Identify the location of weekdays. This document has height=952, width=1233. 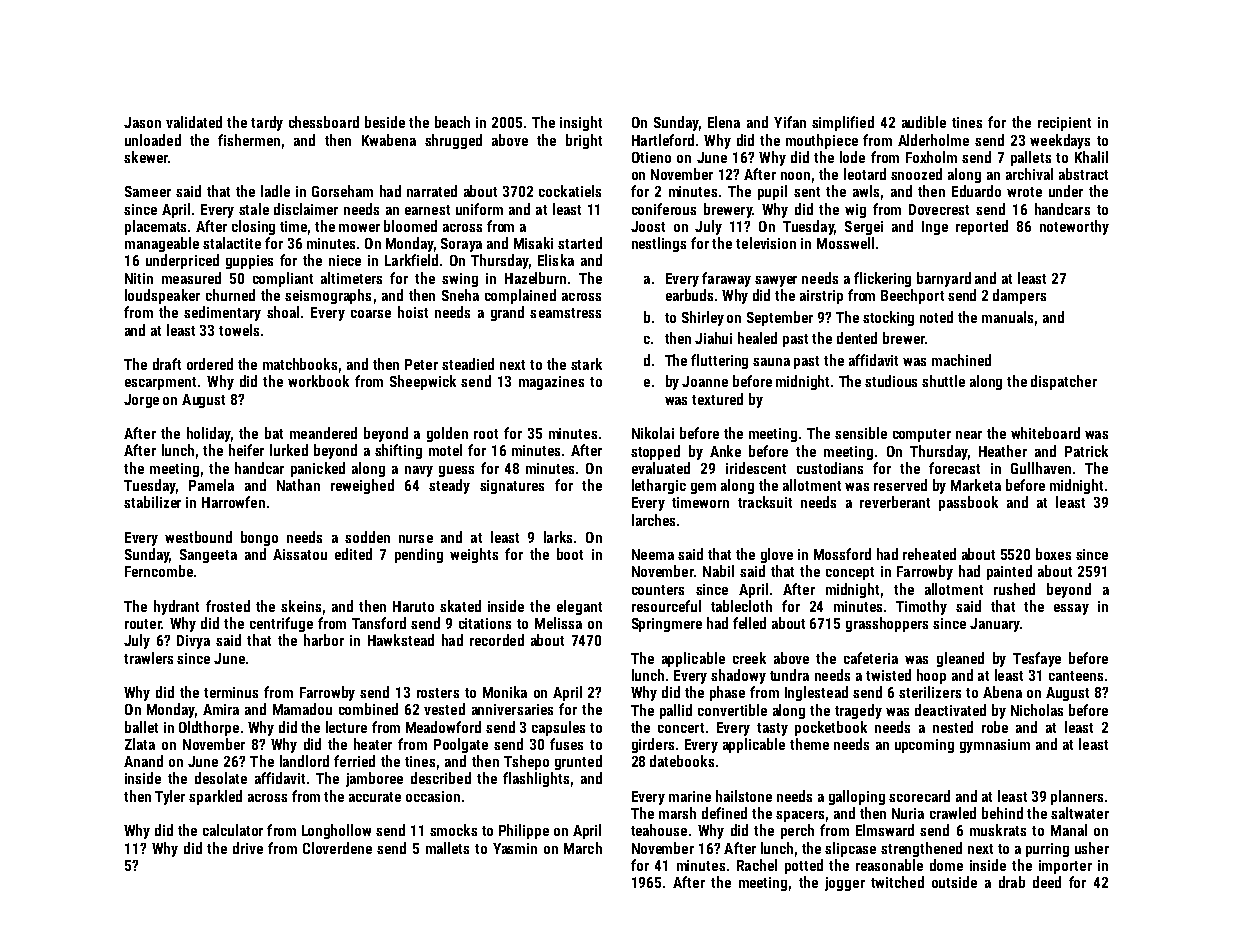
(1060, 141).
